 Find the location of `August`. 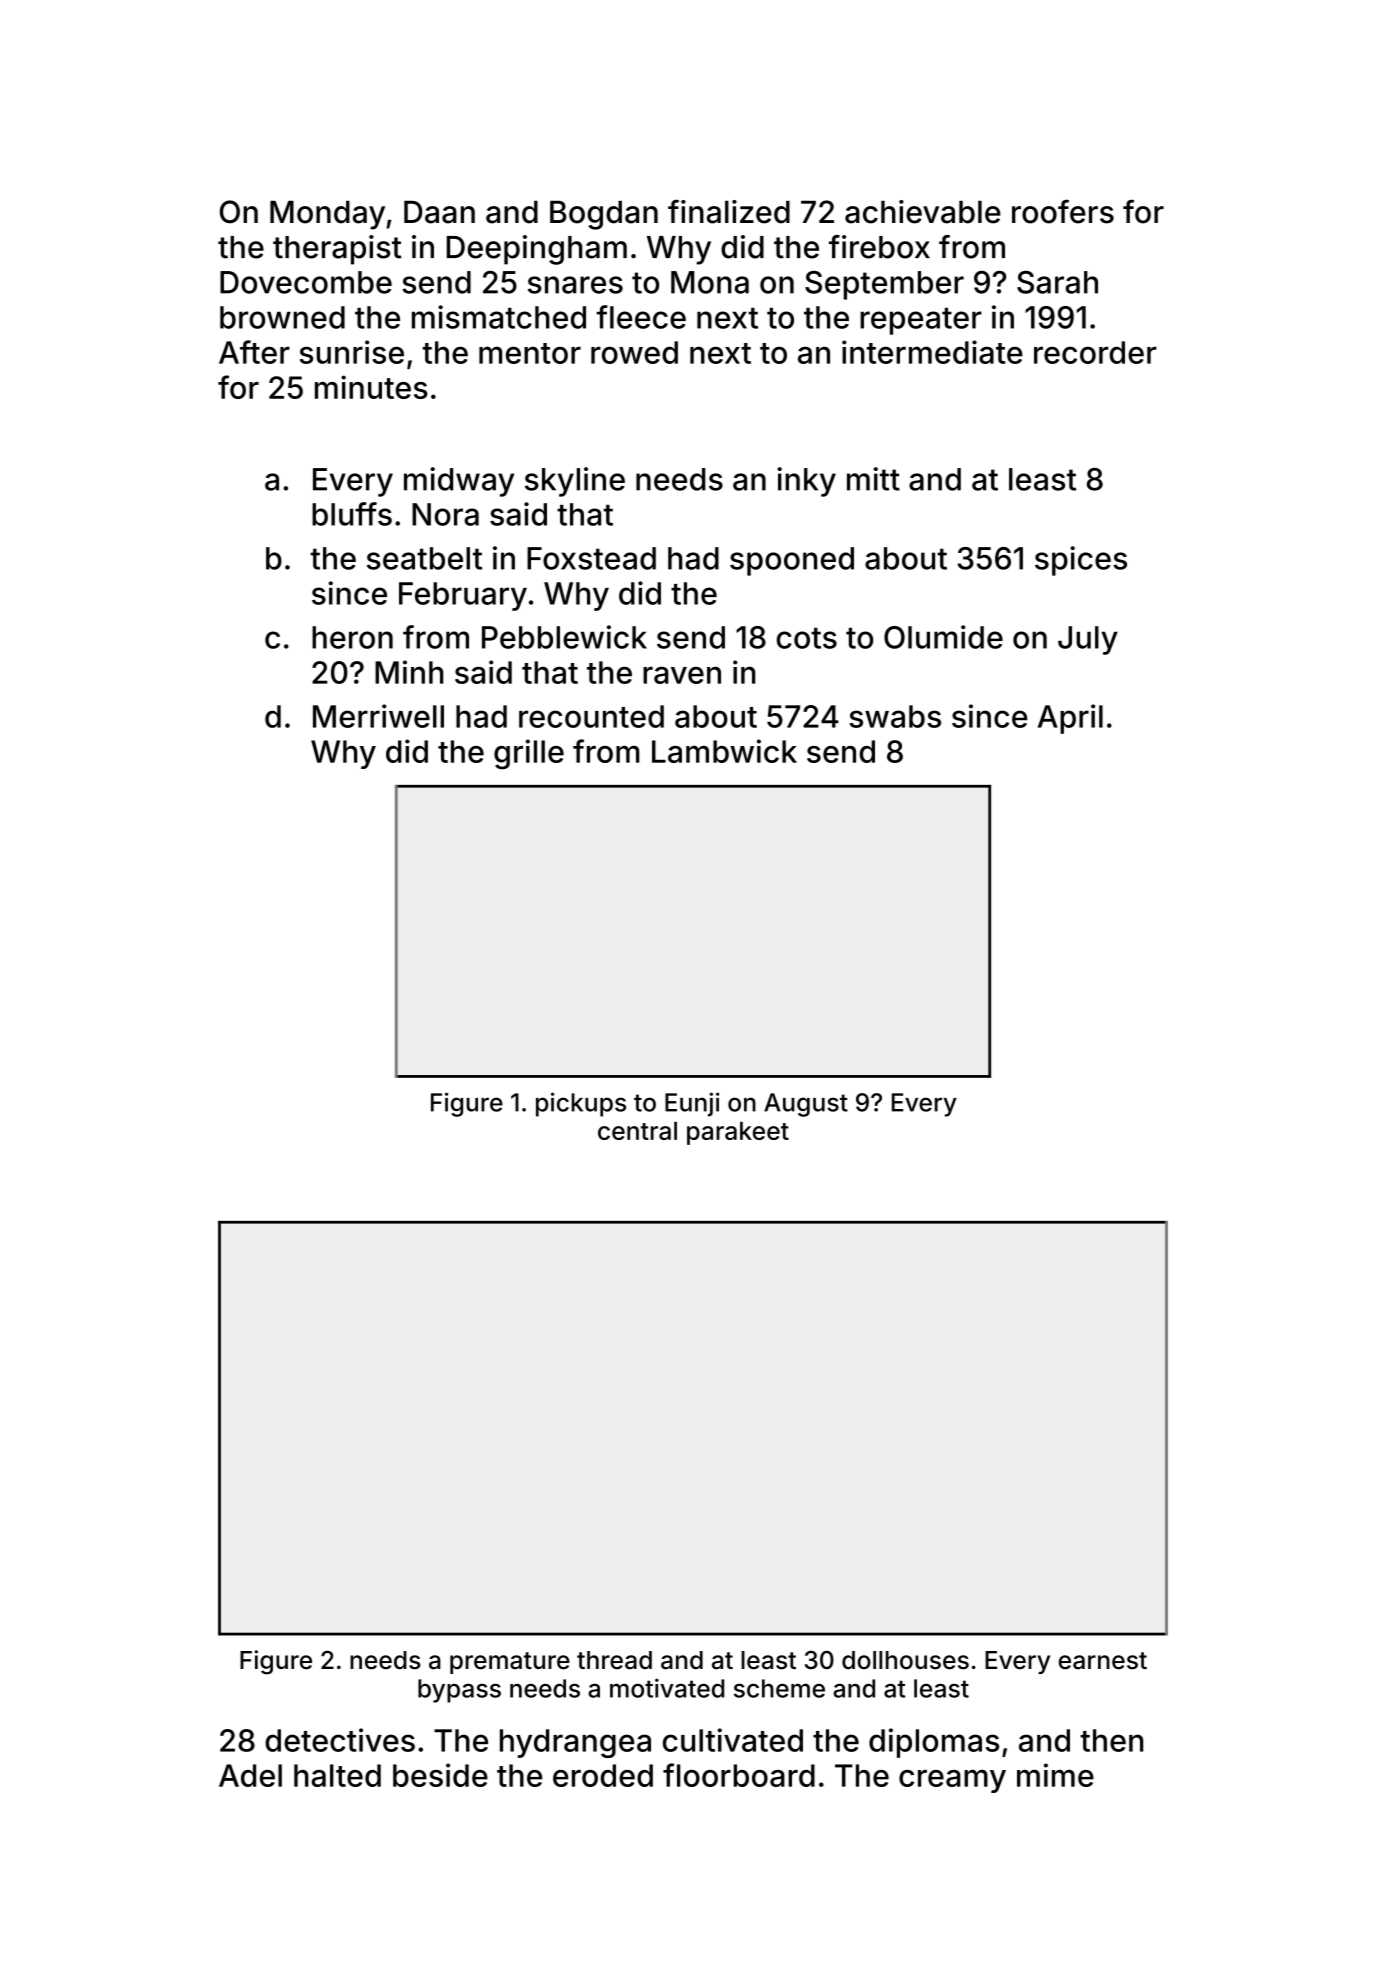

August is located at coordinates (806, 1105).
